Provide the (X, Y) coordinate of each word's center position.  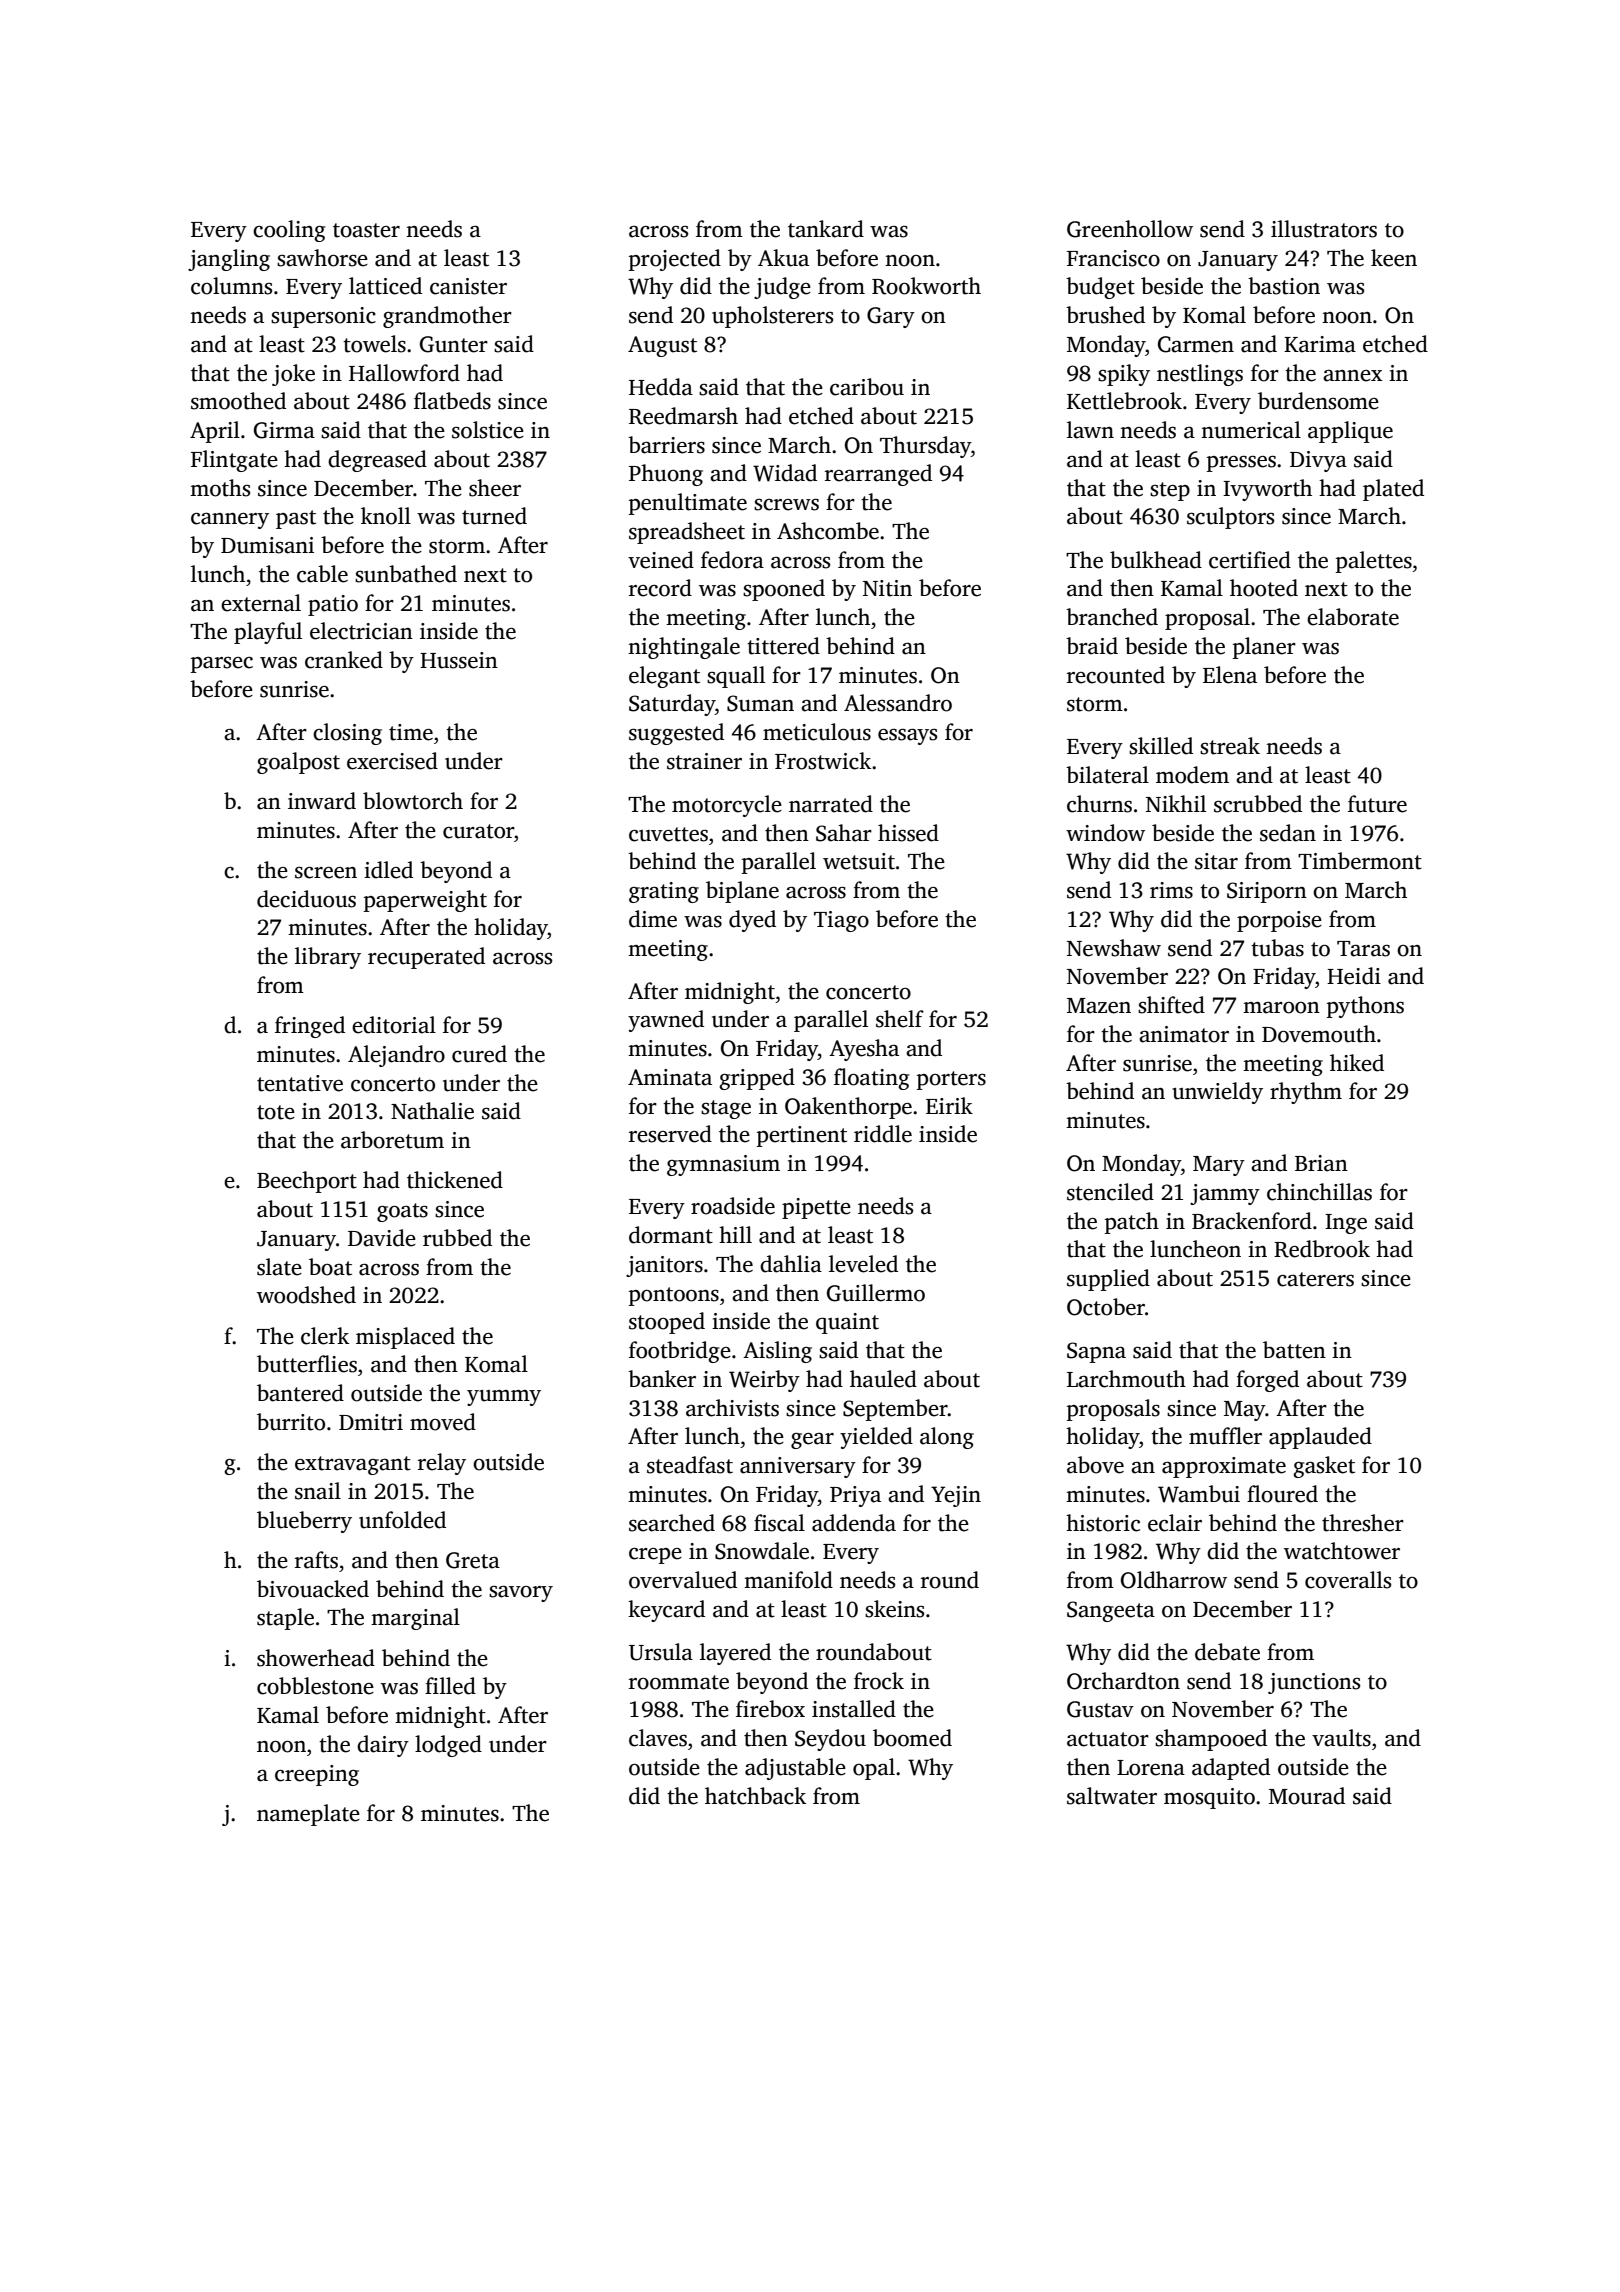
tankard (826, 229)
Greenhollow (1130, 229)
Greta (473, 1560)
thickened (455, 1180)
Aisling (777, 1352)
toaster (366, 230)
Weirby (764, 1381)
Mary (1219, 1166)
